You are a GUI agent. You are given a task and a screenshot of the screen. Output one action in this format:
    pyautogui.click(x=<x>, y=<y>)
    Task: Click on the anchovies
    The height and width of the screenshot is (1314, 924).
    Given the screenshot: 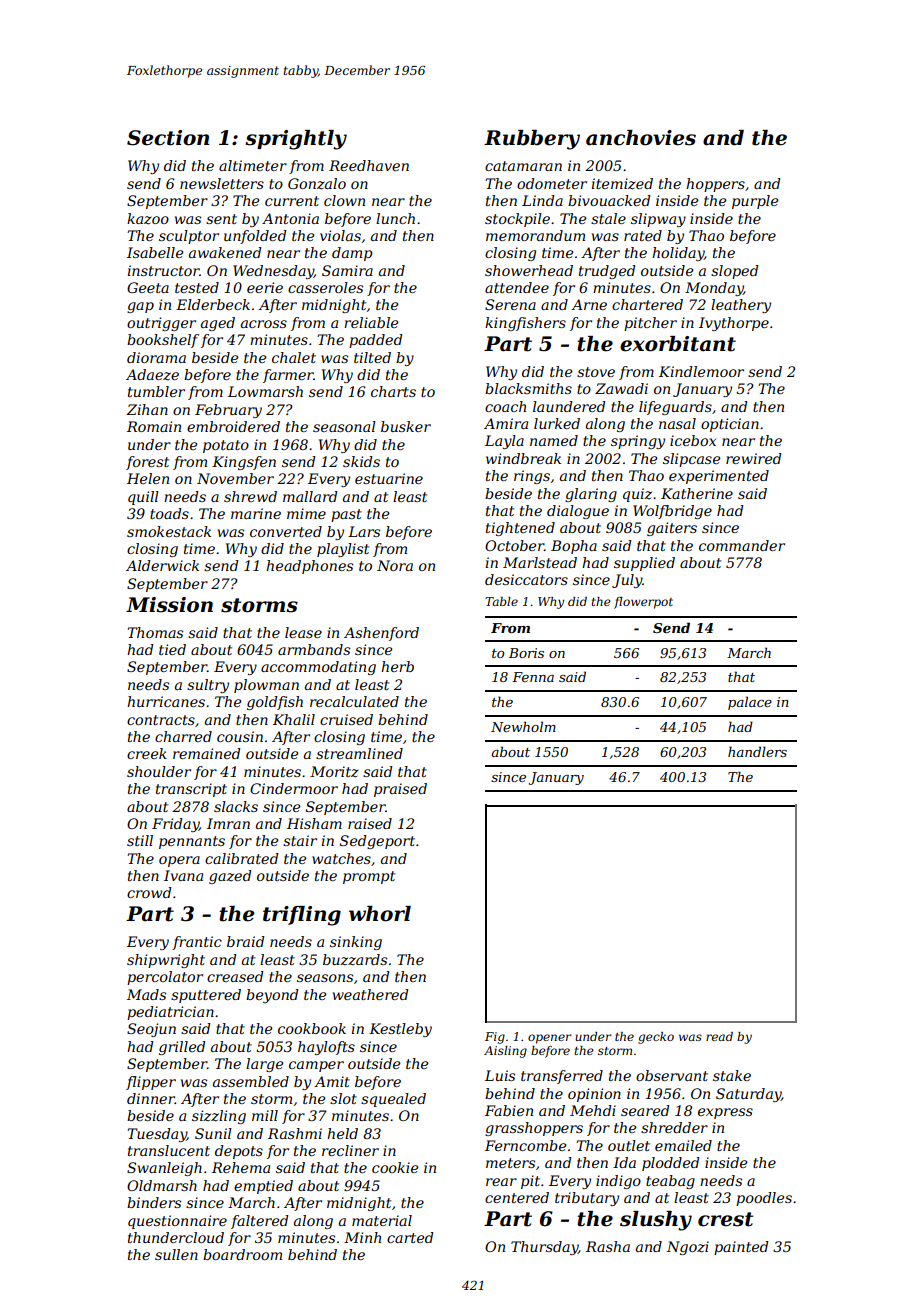 What is the action you would take?
    pyautogui.click(x=641, y=138)
